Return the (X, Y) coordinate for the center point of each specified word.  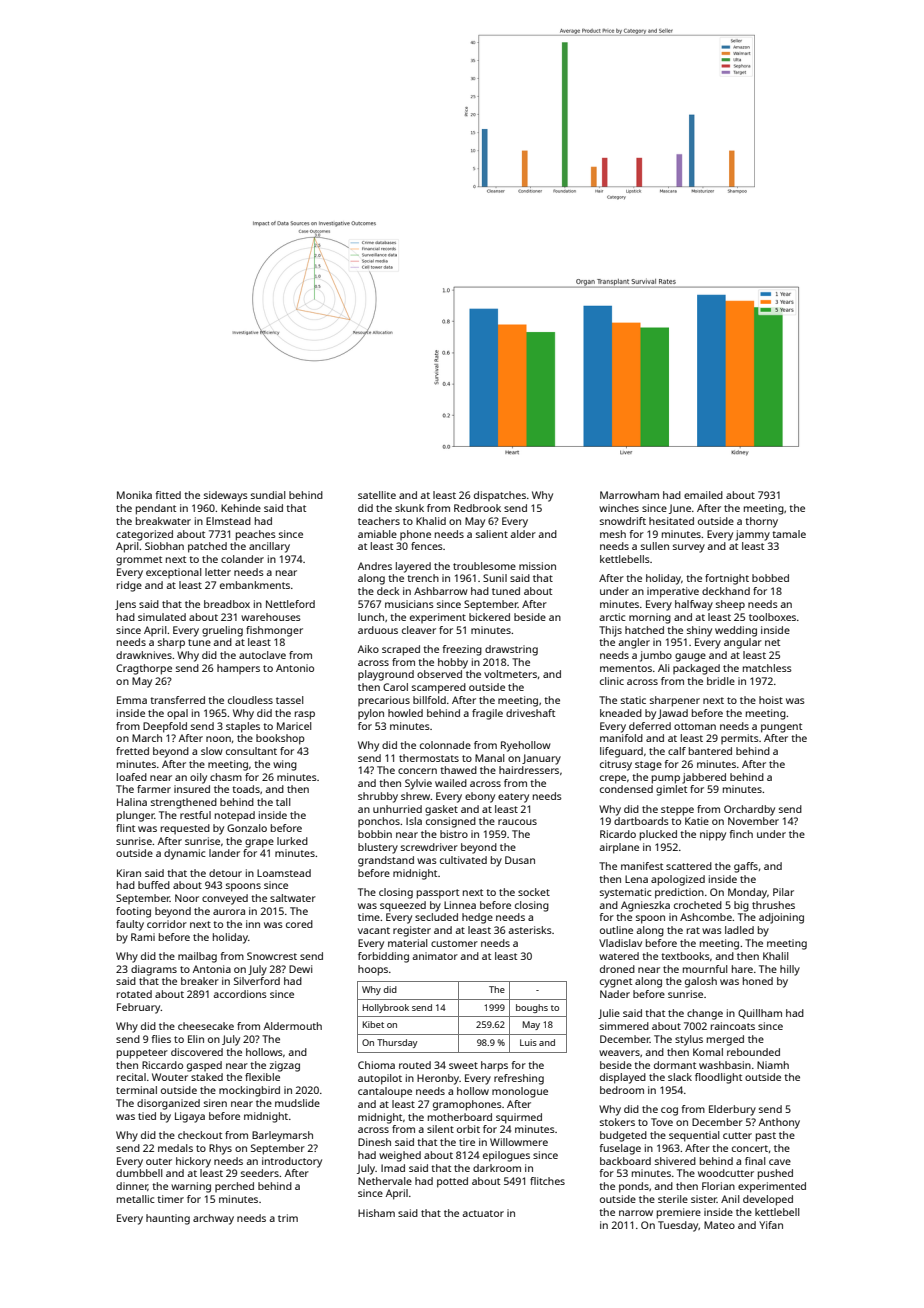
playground (386, 675)
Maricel (294, 726)
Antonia (212, 969)
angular (743, 643)
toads (246, 789)
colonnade (445, 745)
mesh (613, 534)
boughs (532, 1008)
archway (213, 1219)
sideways (226, 496)
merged (725, 1040)
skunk (409, 508)
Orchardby (749, 810)
